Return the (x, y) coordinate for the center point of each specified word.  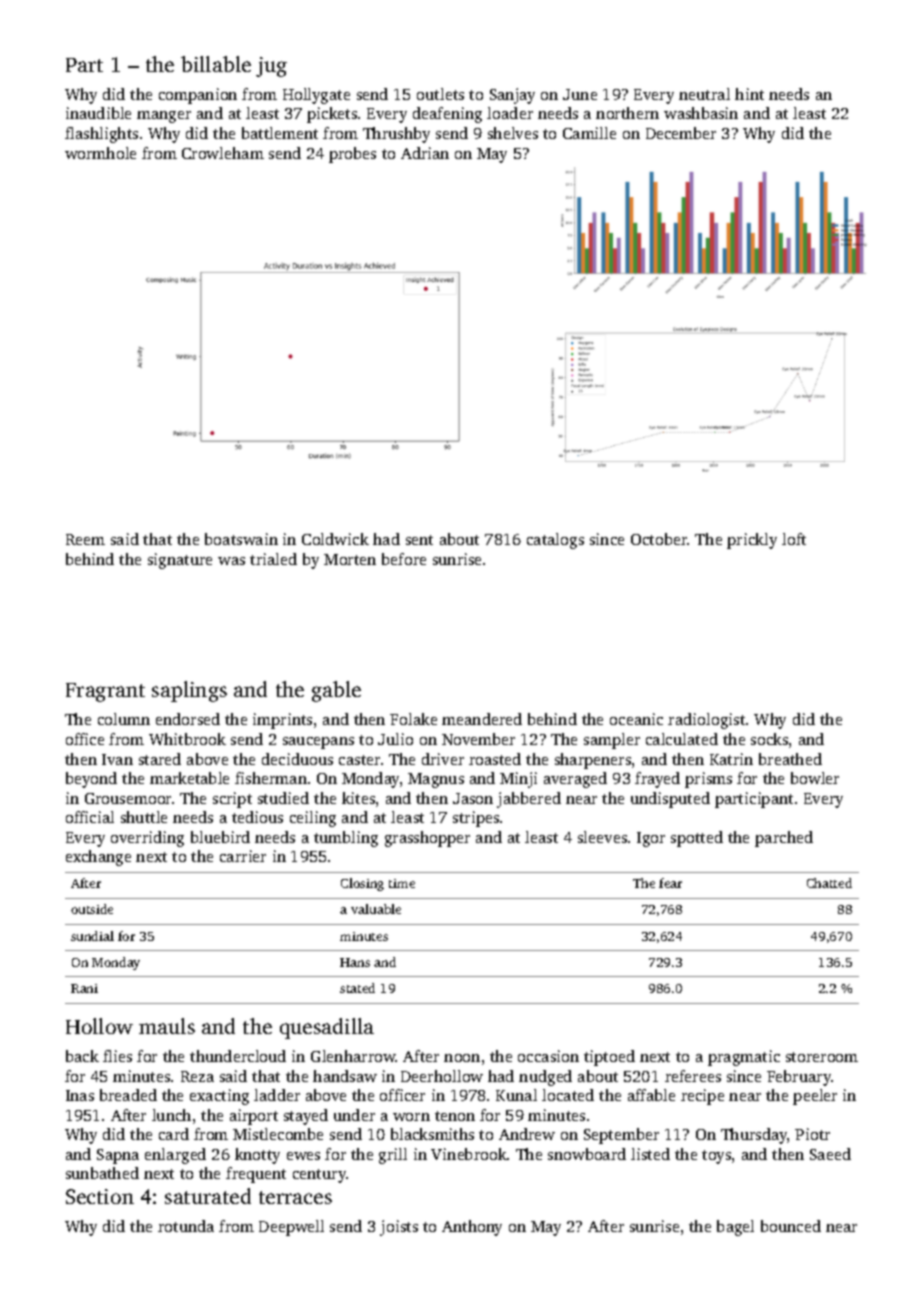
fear (670, 883)
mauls (167, 1026)
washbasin (701, 113)
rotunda (186, 1226)
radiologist (706, 721)
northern (627, 113)
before (404, 559)
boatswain (241, 539)
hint (749, 94)
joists (399, 1228)
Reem (85, 539)
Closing (362, 884)
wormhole (100, 153)
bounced (791, 1226)
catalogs (555, 541)
